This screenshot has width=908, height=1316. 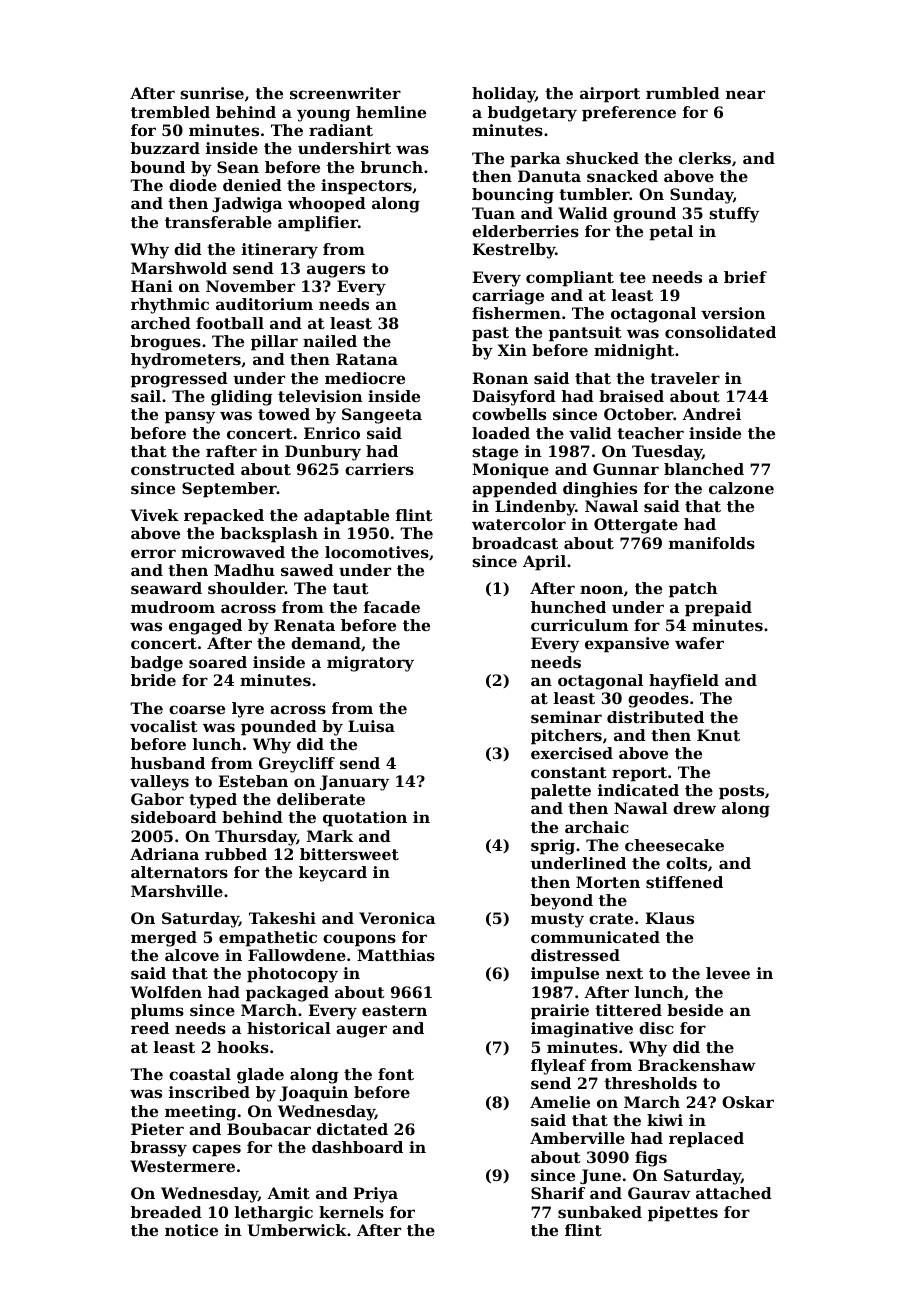 I want to click on near, so click(x=745, y=94).
